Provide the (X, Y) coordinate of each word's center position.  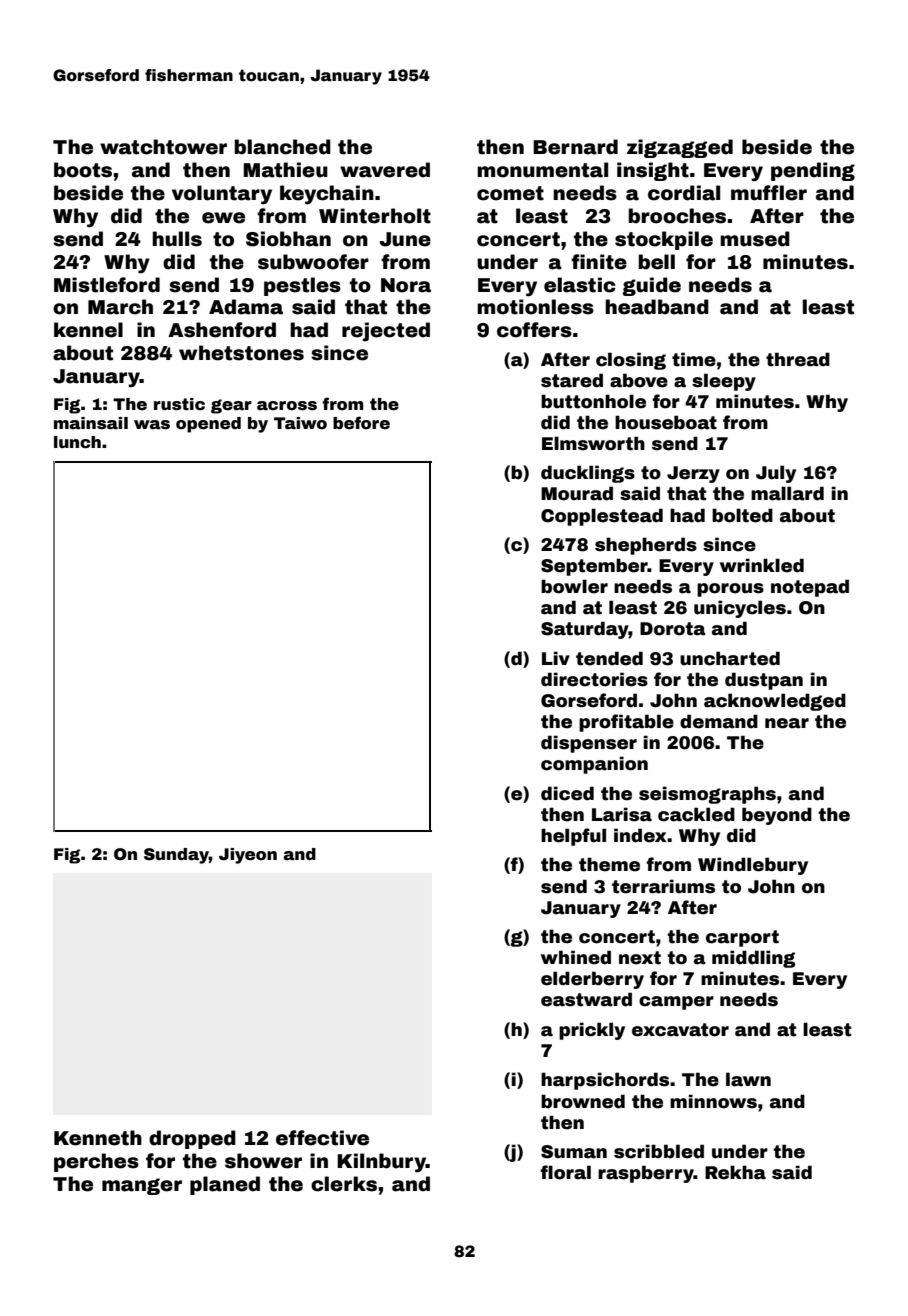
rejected (386, 332)
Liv (556, 658)
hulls (177, 239)
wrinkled (762, 565)
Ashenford (222, 330)
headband (657, 307)
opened (208, 425)
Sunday (176, 856)
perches (96, 1162)
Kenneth (98, 1138)
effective (322, 1138)
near (787, 723)
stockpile (664, 240)
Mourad (577, 493)
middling (753, 959)
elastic (580, 285)
